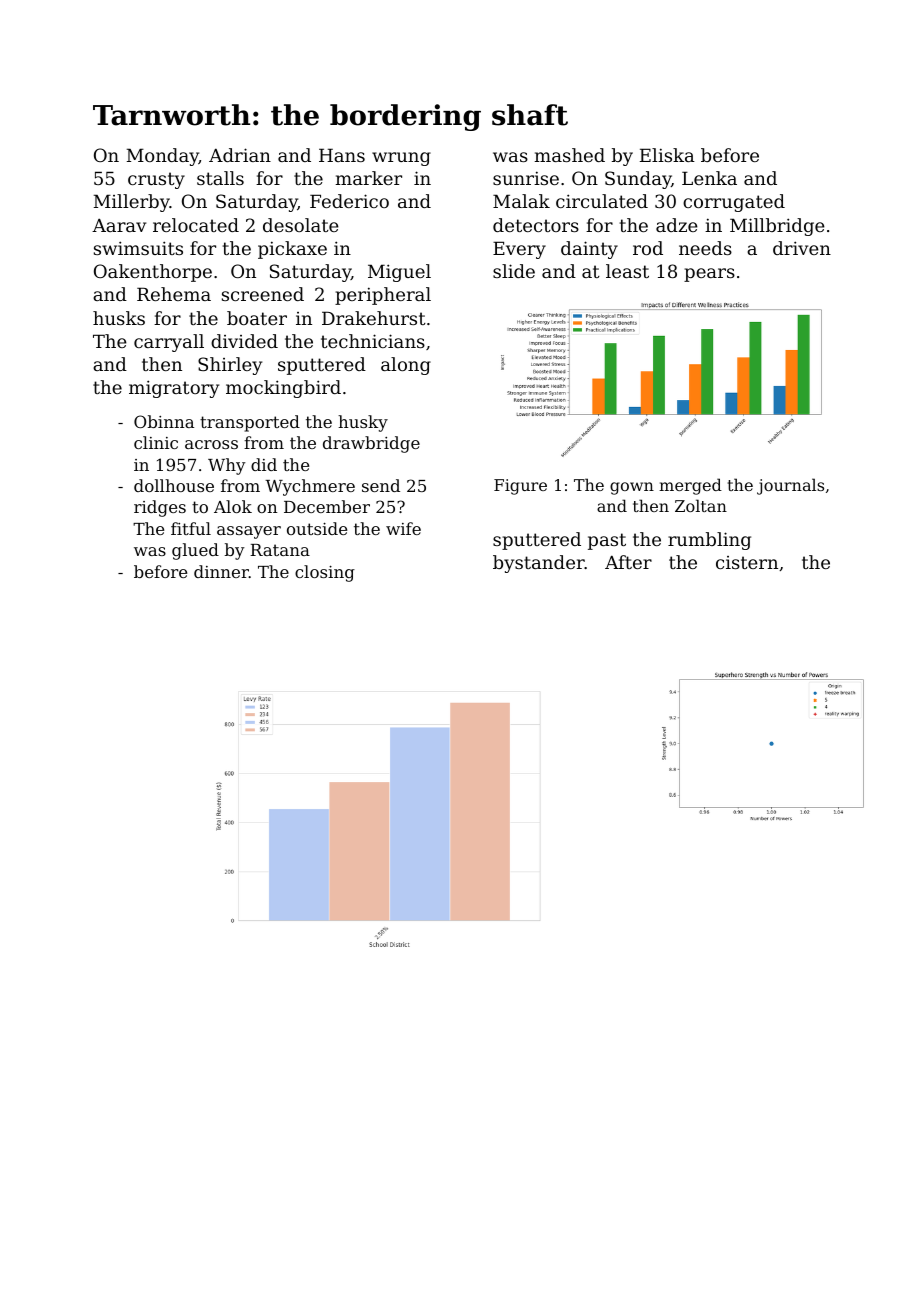  What do you see at coordinates (227, 466) in the screenshot?
I see `Why` at bounding box center [227, 466].
